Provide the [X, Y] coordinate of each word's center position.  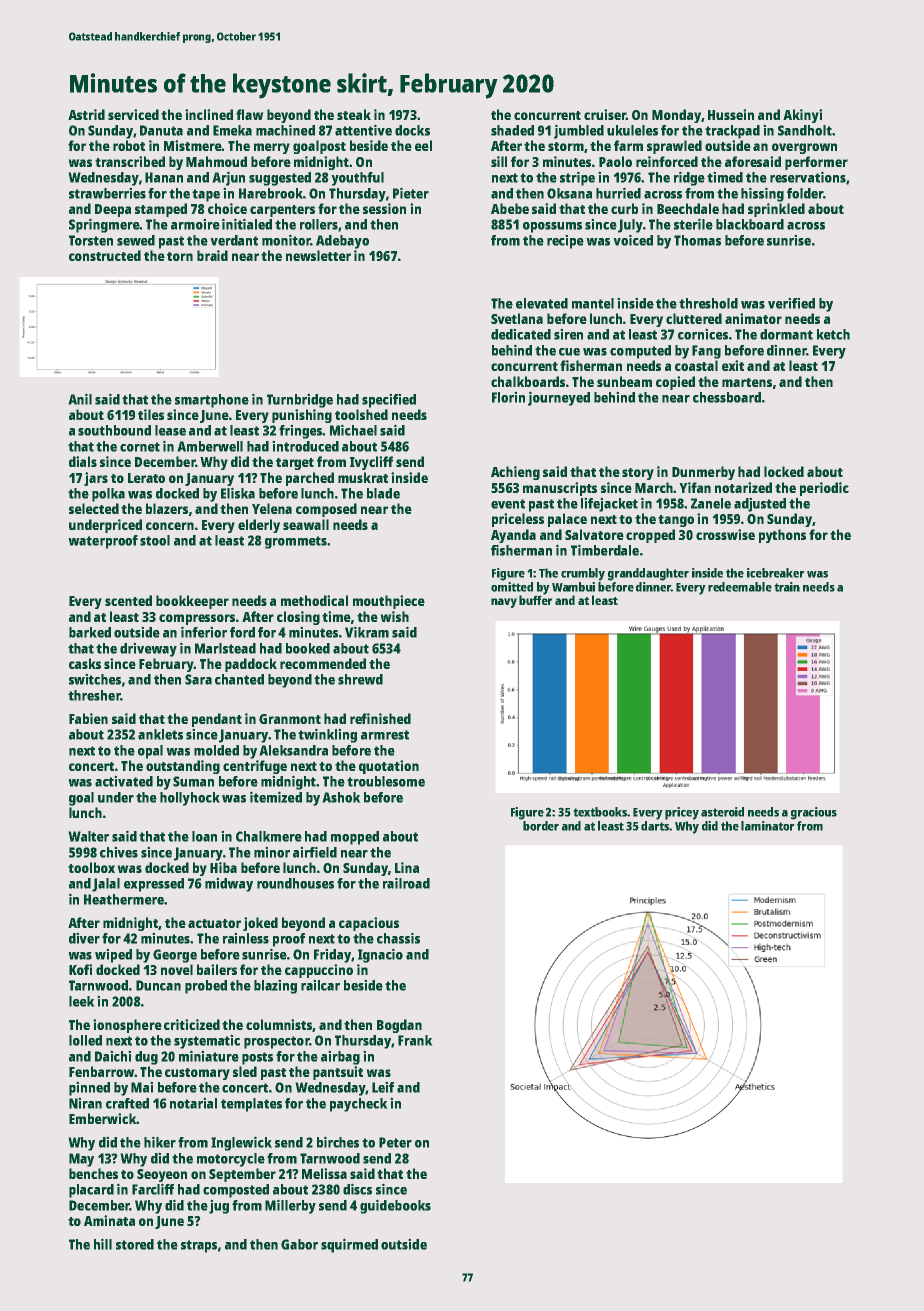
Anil [80, 399]
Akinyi [802, 116]
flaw [249, 114]
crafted [127, 1103]
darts [655, 826]
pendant [217, 720]
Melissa [324, 1173]
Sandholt [805, 130]
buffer [535, 600]
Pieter [411, 193]
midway [229, 885]
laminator [767, 826]
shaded [512, 130]
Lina [407, 867]
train [787, 587]
